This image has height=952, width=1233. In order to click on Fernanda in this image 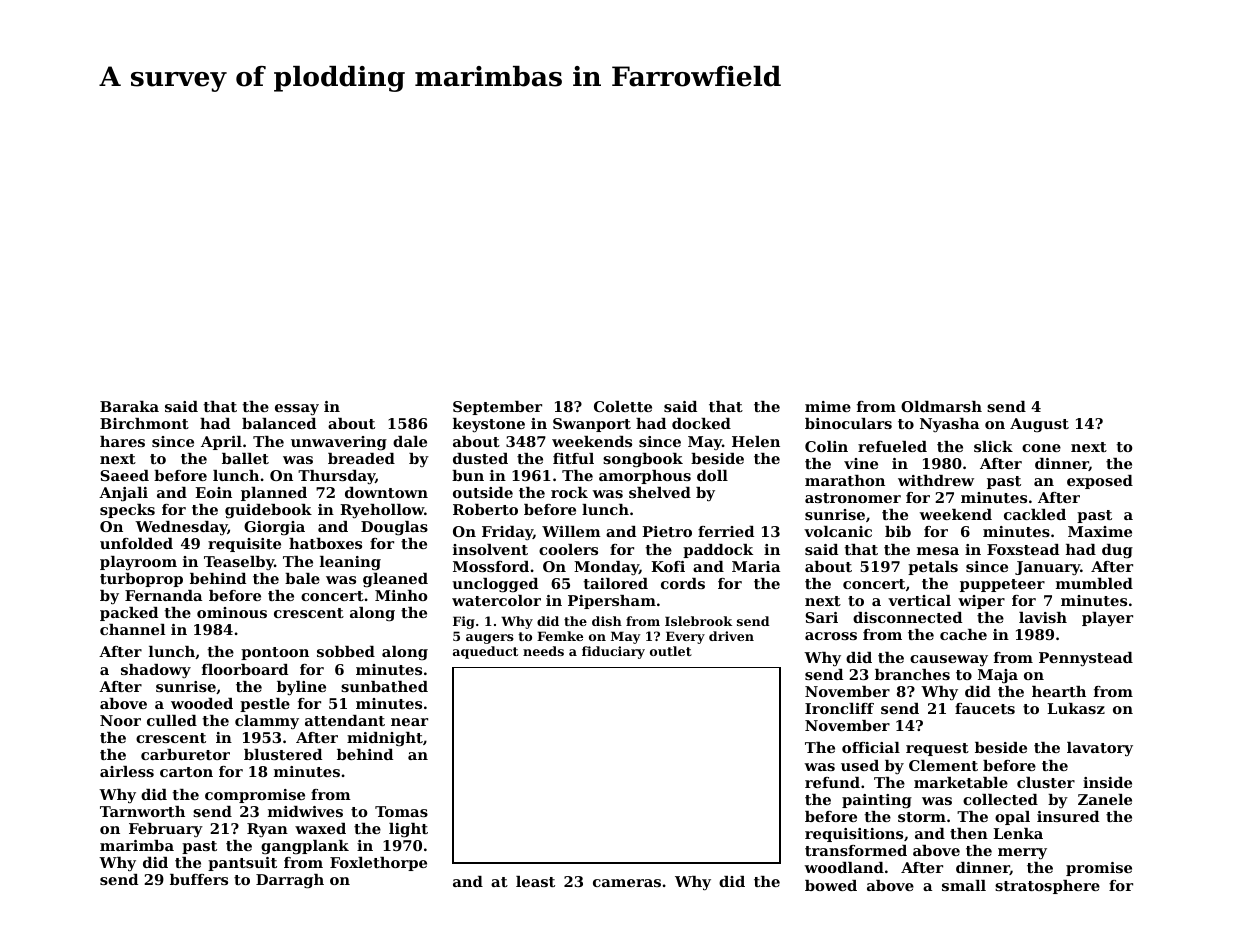, I will do `click(163, 595)`.
